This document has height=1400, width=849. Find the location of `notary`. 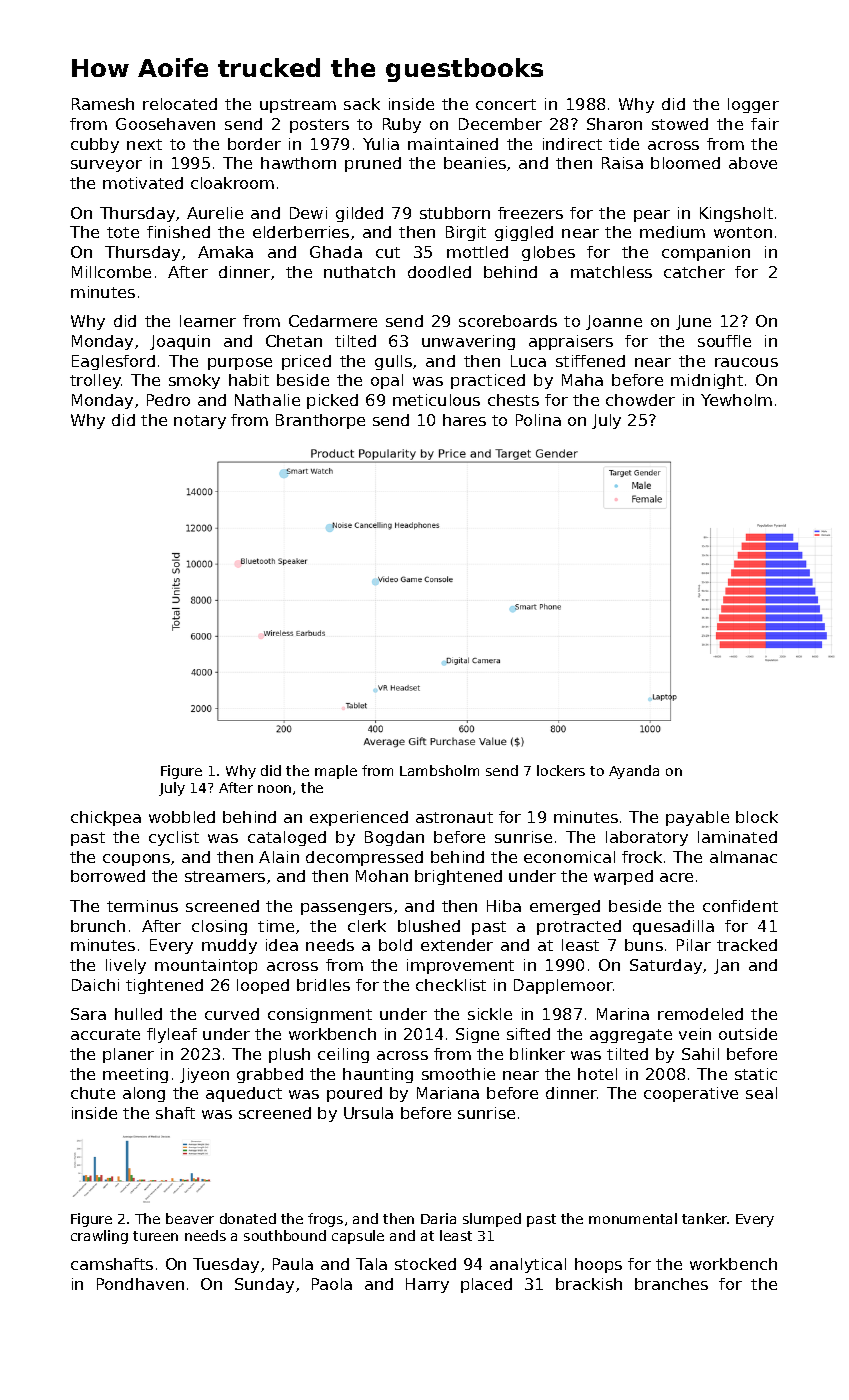

notary is located at coordinates (200, 422).
